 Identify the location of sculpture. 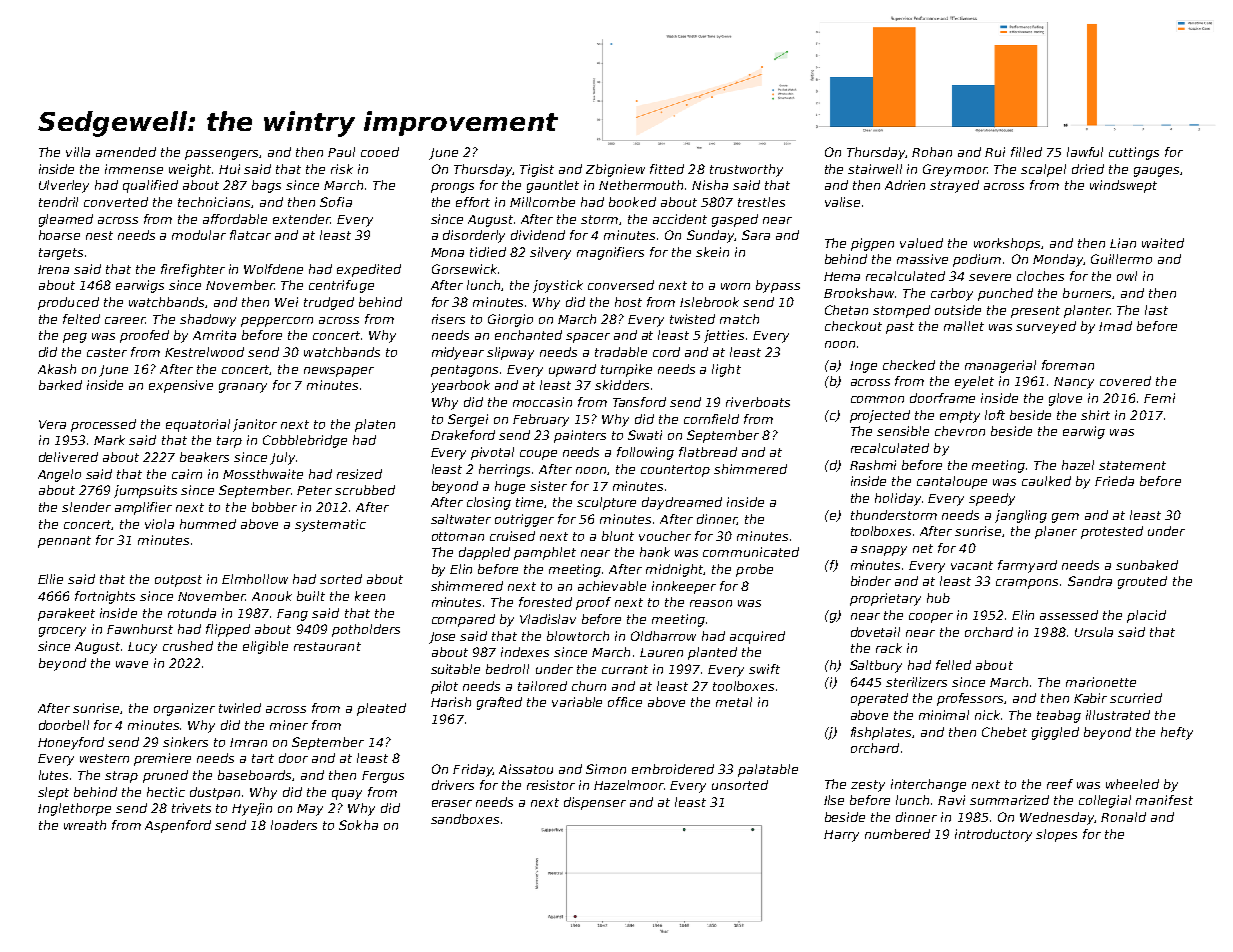
(606, 503).
